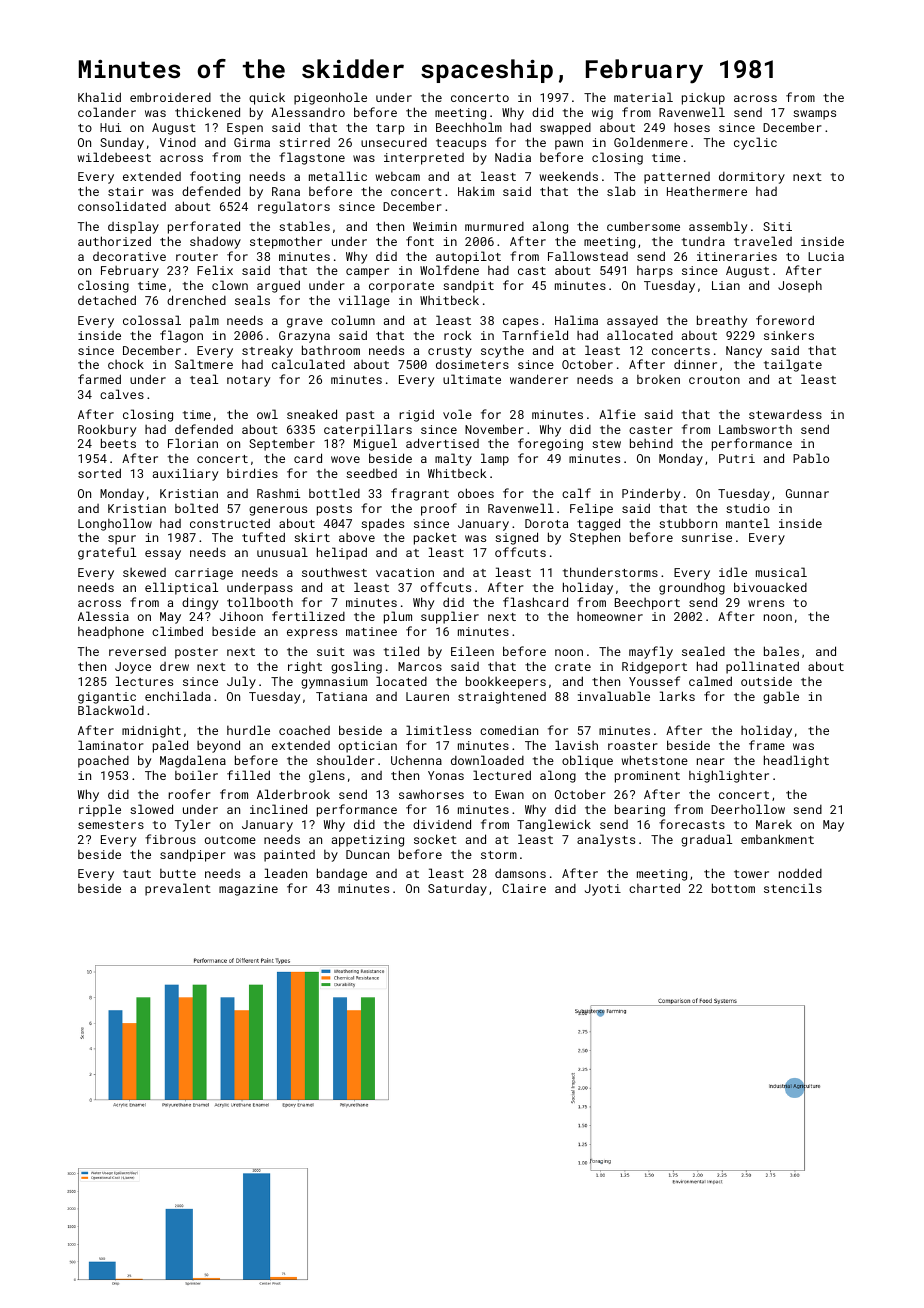  I want to click on bolted, so click(196, 508).
